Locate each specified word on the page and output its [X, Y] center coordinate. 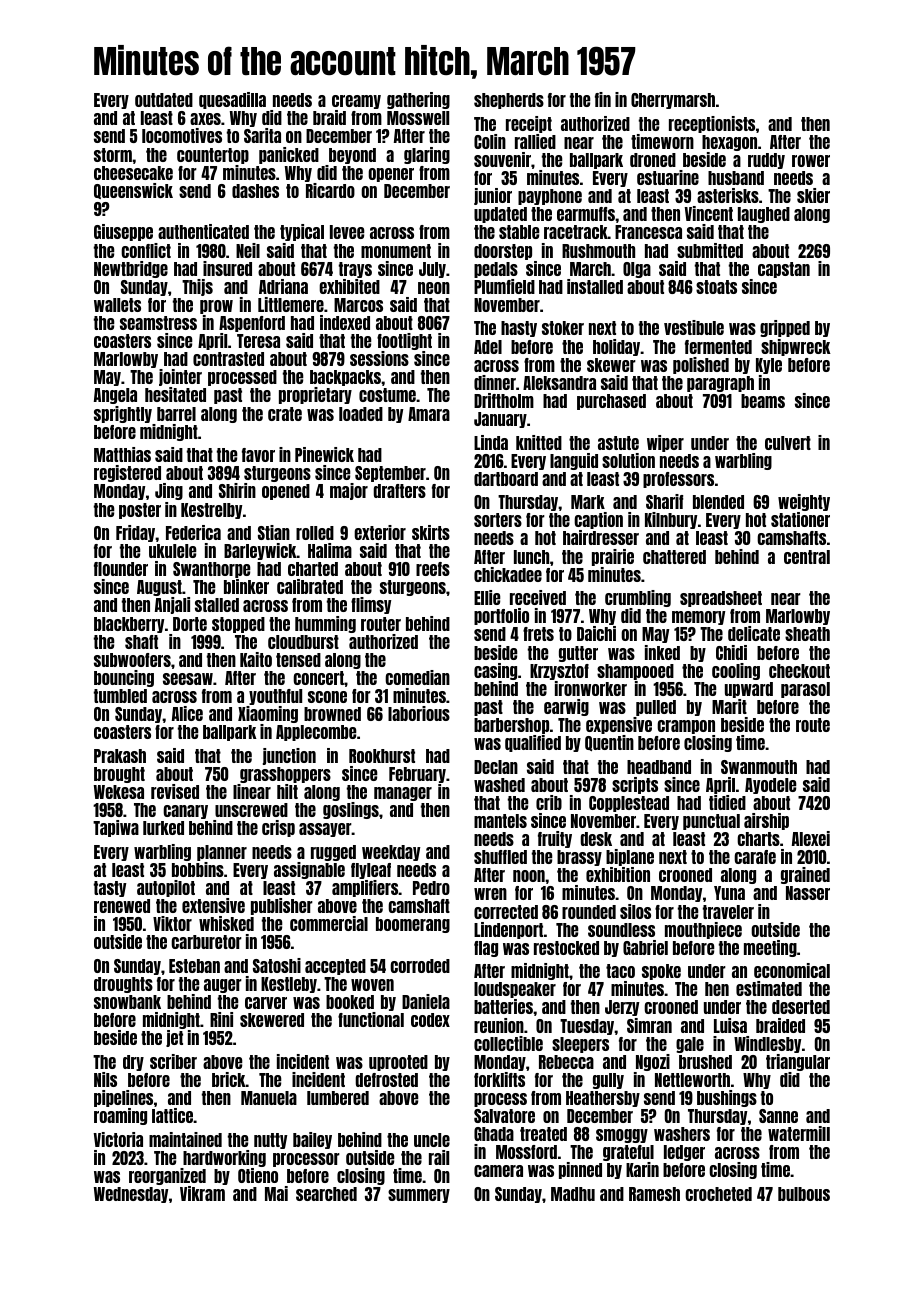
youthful [275, 697]
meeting [770, 948]
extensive [213, 905]
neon [434, 288]
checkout [799, 671]
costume [387, 395]
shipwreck [796, 347]
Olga [637, 270]
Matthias [122, 454]
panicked [289, 155]
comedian [417, 677]
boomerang [413, 925]
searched [326, 1194]
